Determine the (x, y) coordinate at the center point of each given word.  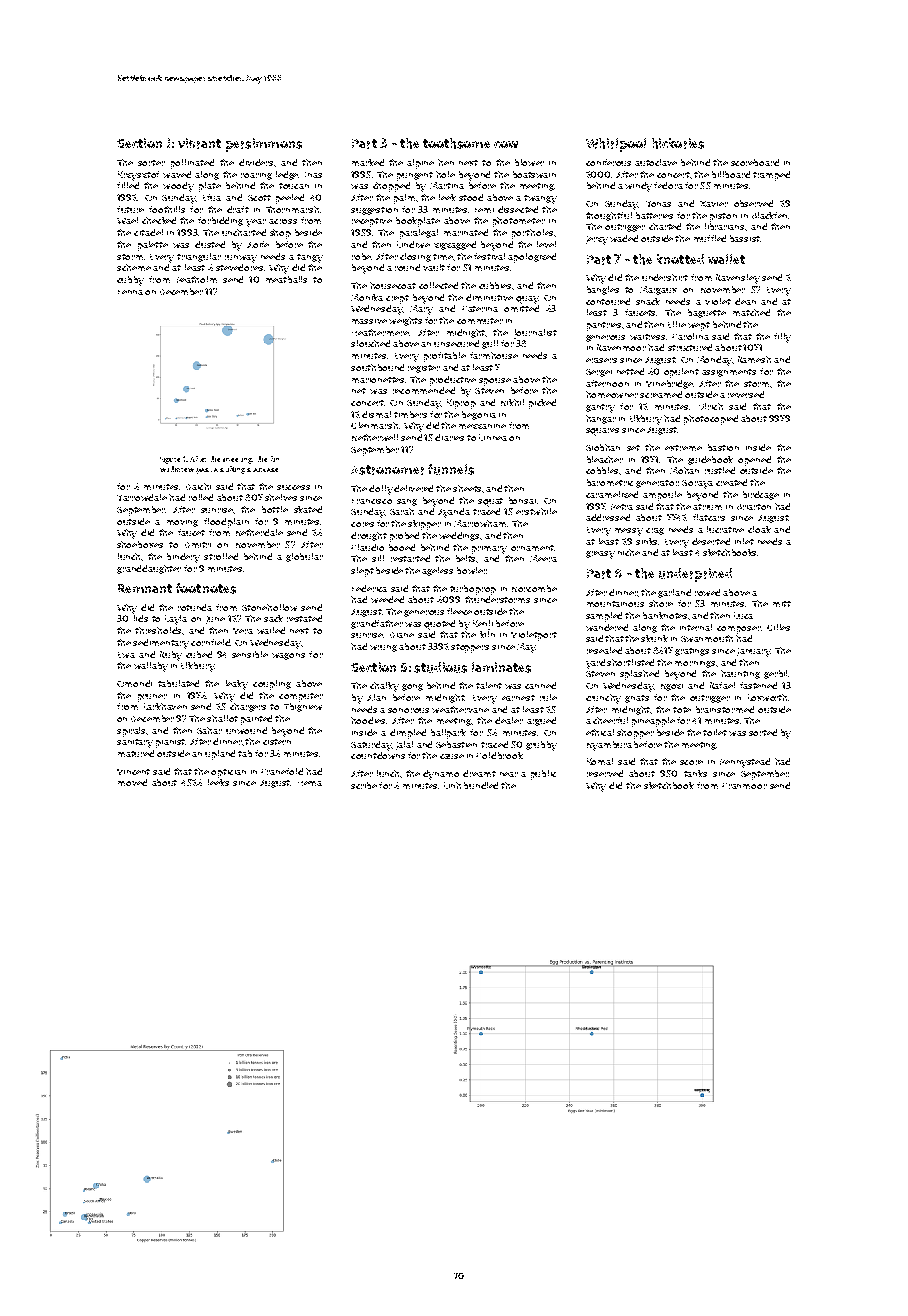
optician (228, 773)
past (204, 471)
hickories (678, 143)
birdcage (761, 495)
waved (177, 174)
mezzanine (482, 426)
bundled (481, 785)
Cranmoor (744, 786)
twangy (540, 199)
